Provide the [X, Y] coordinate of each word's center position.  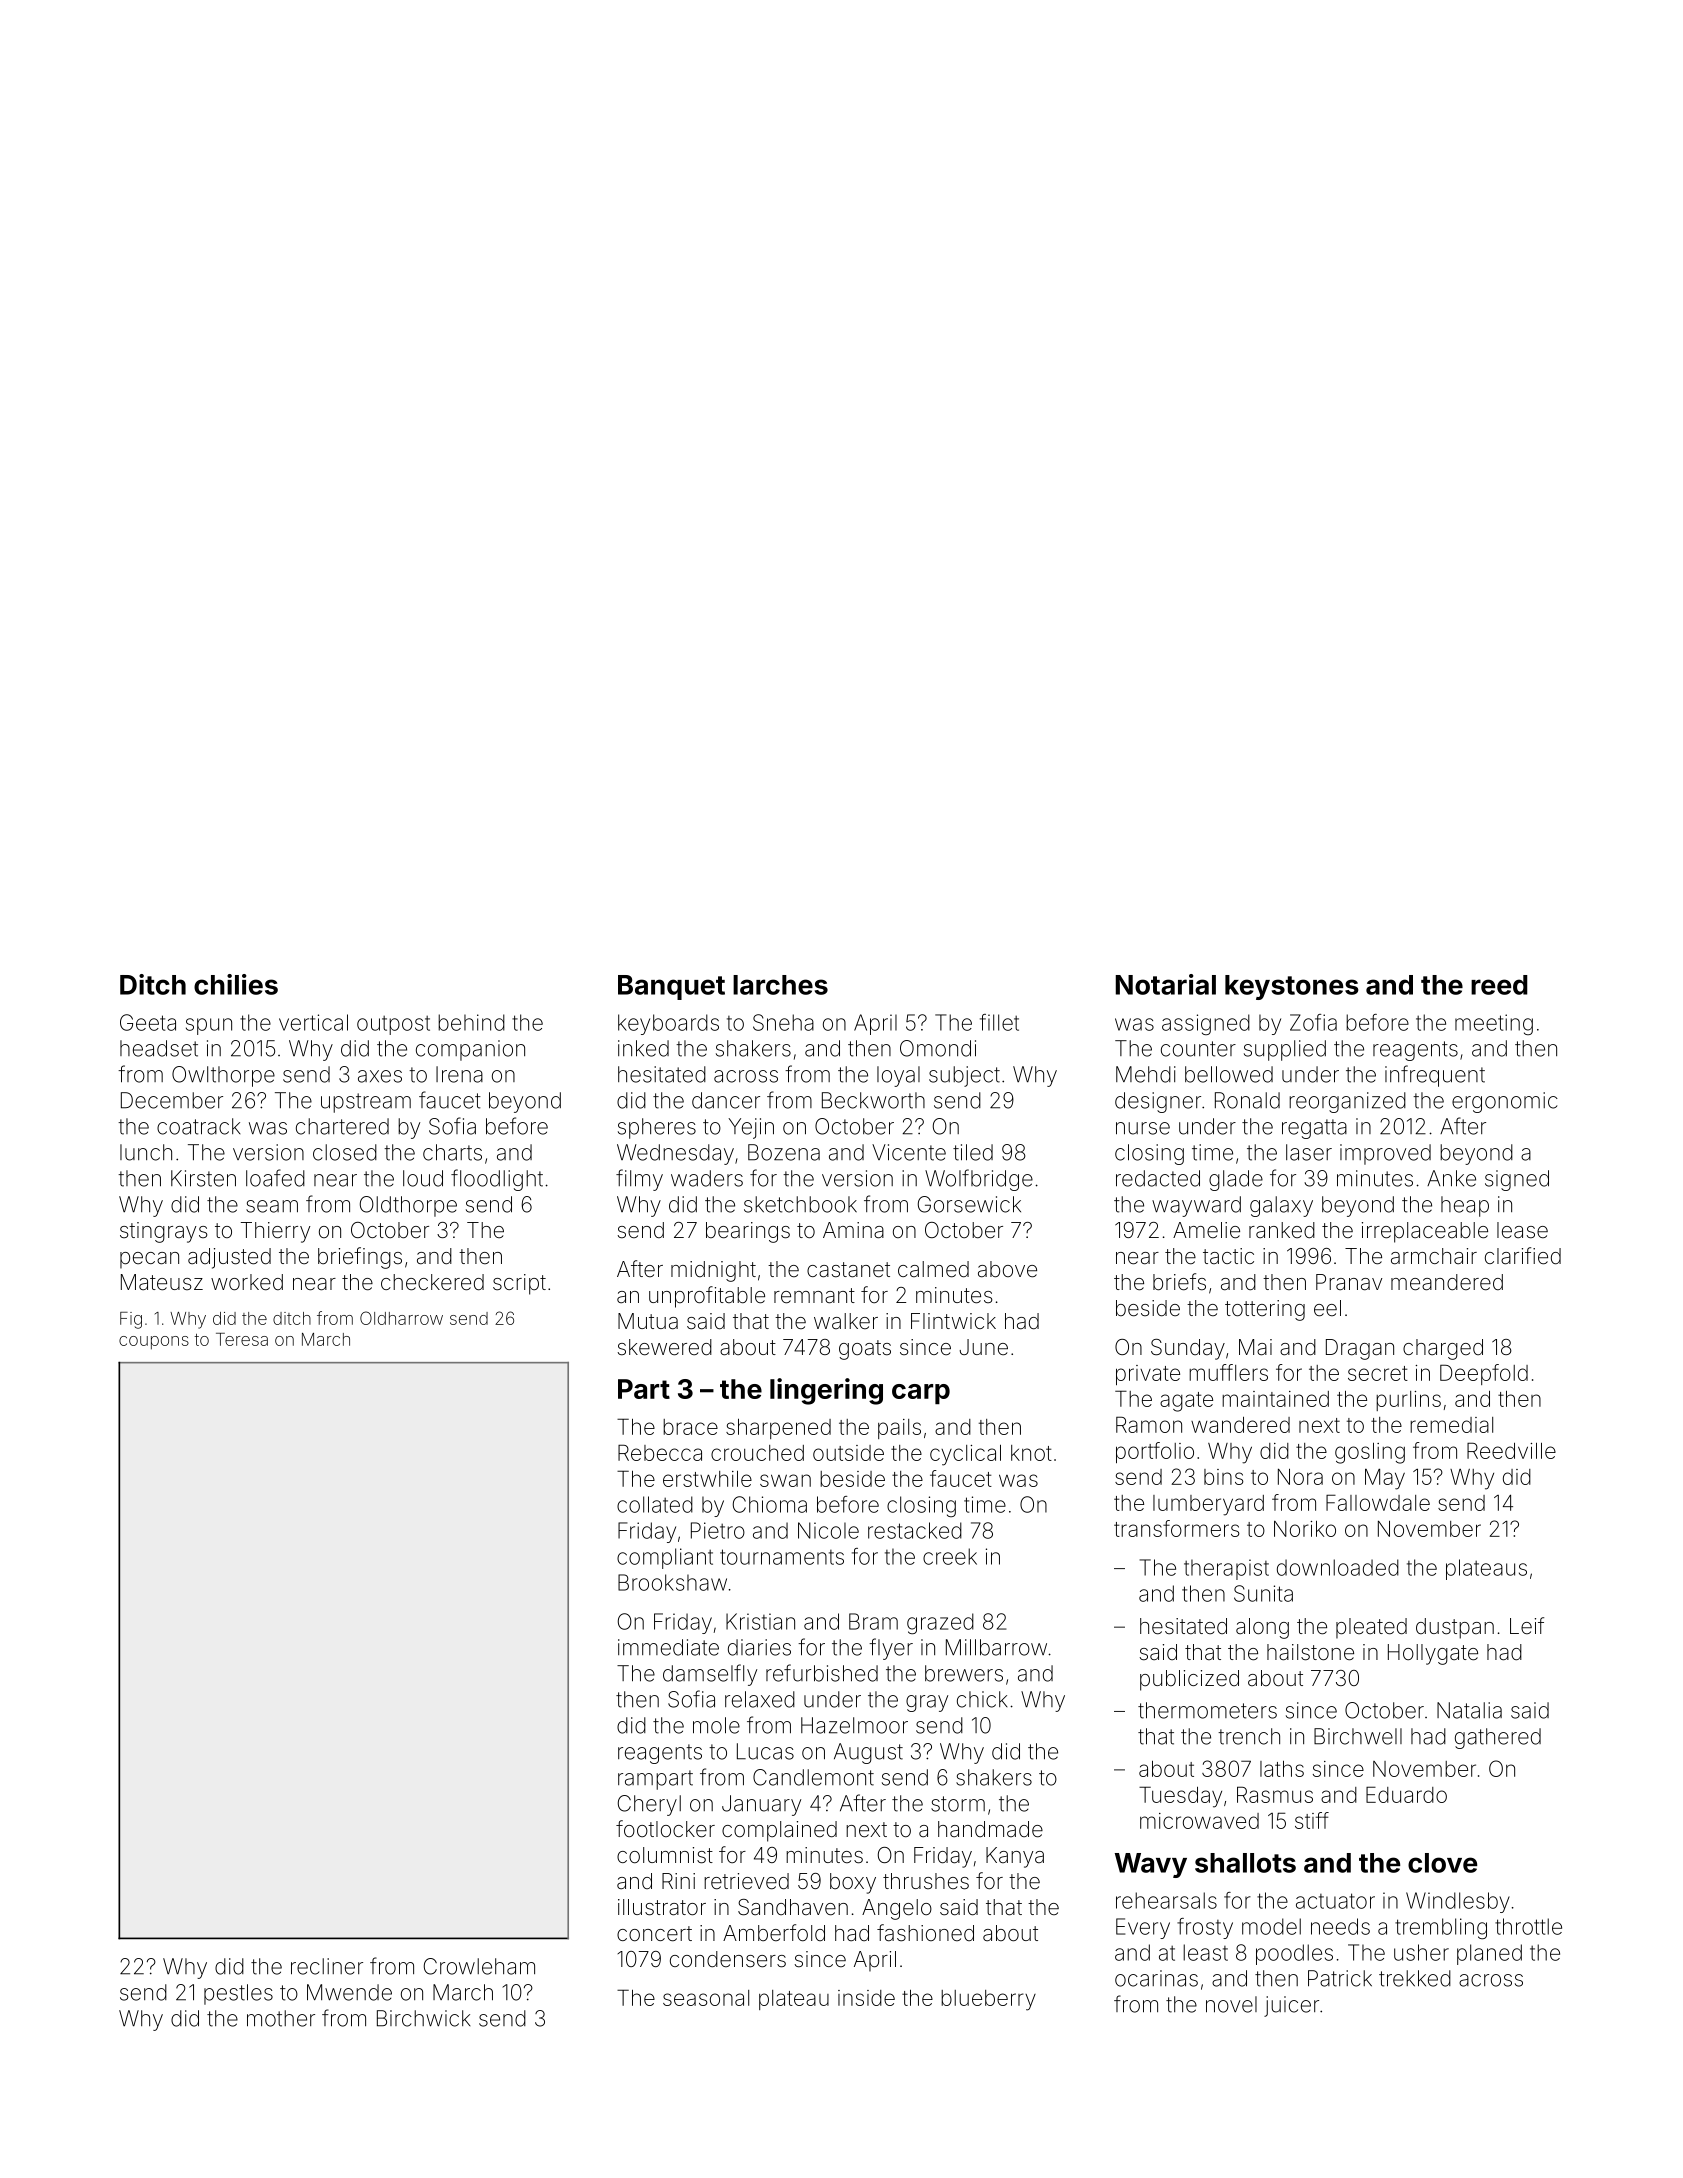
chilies [236, 984]
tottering [1265, 1310]
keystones [1292, 987]
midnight [713, 1271]
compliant [665, 1558]
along [1262, 1628]
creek [950, 1556]
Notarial [1166, 984]
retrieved [746, 1881]
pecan [149, 1260]
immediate [668, 1647]
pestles [238, 1994]
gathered [1498, 1738]
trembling [1441, 1928]
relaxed [760, 1699]
